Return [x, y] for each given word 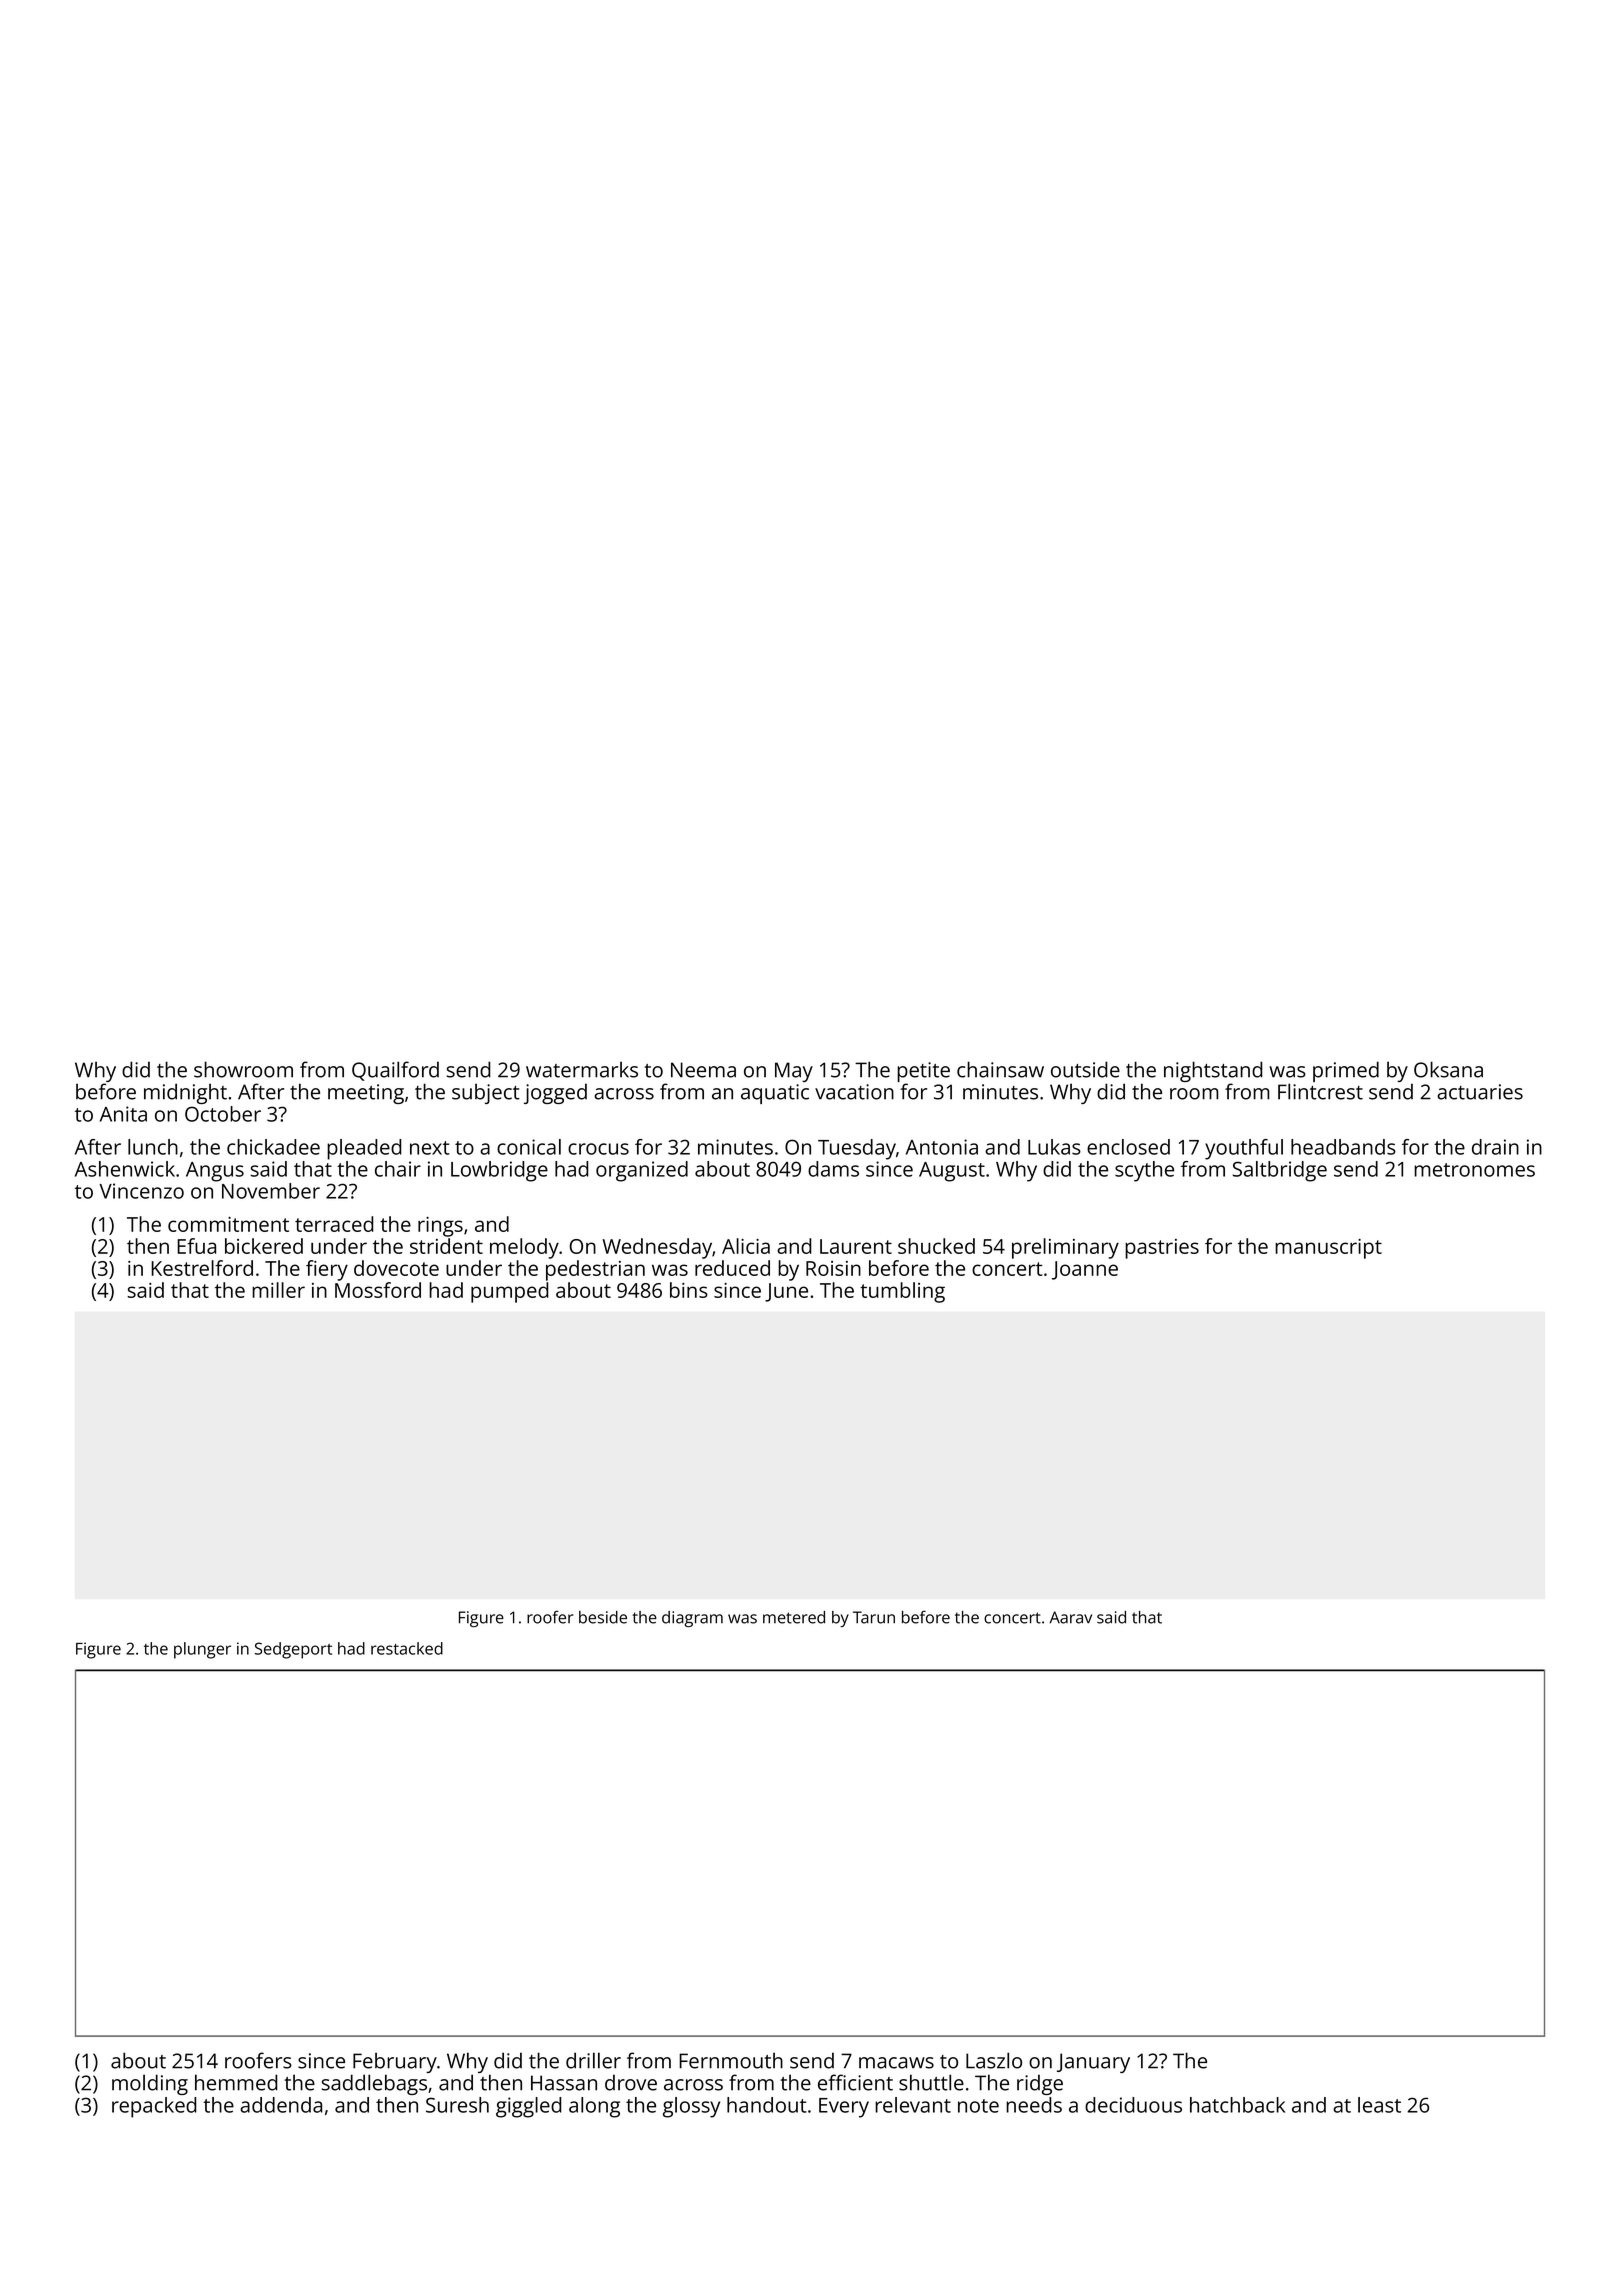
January [1093, 2063]
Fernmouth [731, 2061]
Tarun [874, 1617]
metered [794, 1617]
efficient [855, 2082]
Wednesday [657, 1248]
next [430, 1148]
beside [603, 1617]
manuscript [1328, 1249]
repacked [154, 2107]
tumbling [902, 1292]
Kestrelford [202, 1268]
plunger [202, 1650]
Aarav [1070, 1617]
